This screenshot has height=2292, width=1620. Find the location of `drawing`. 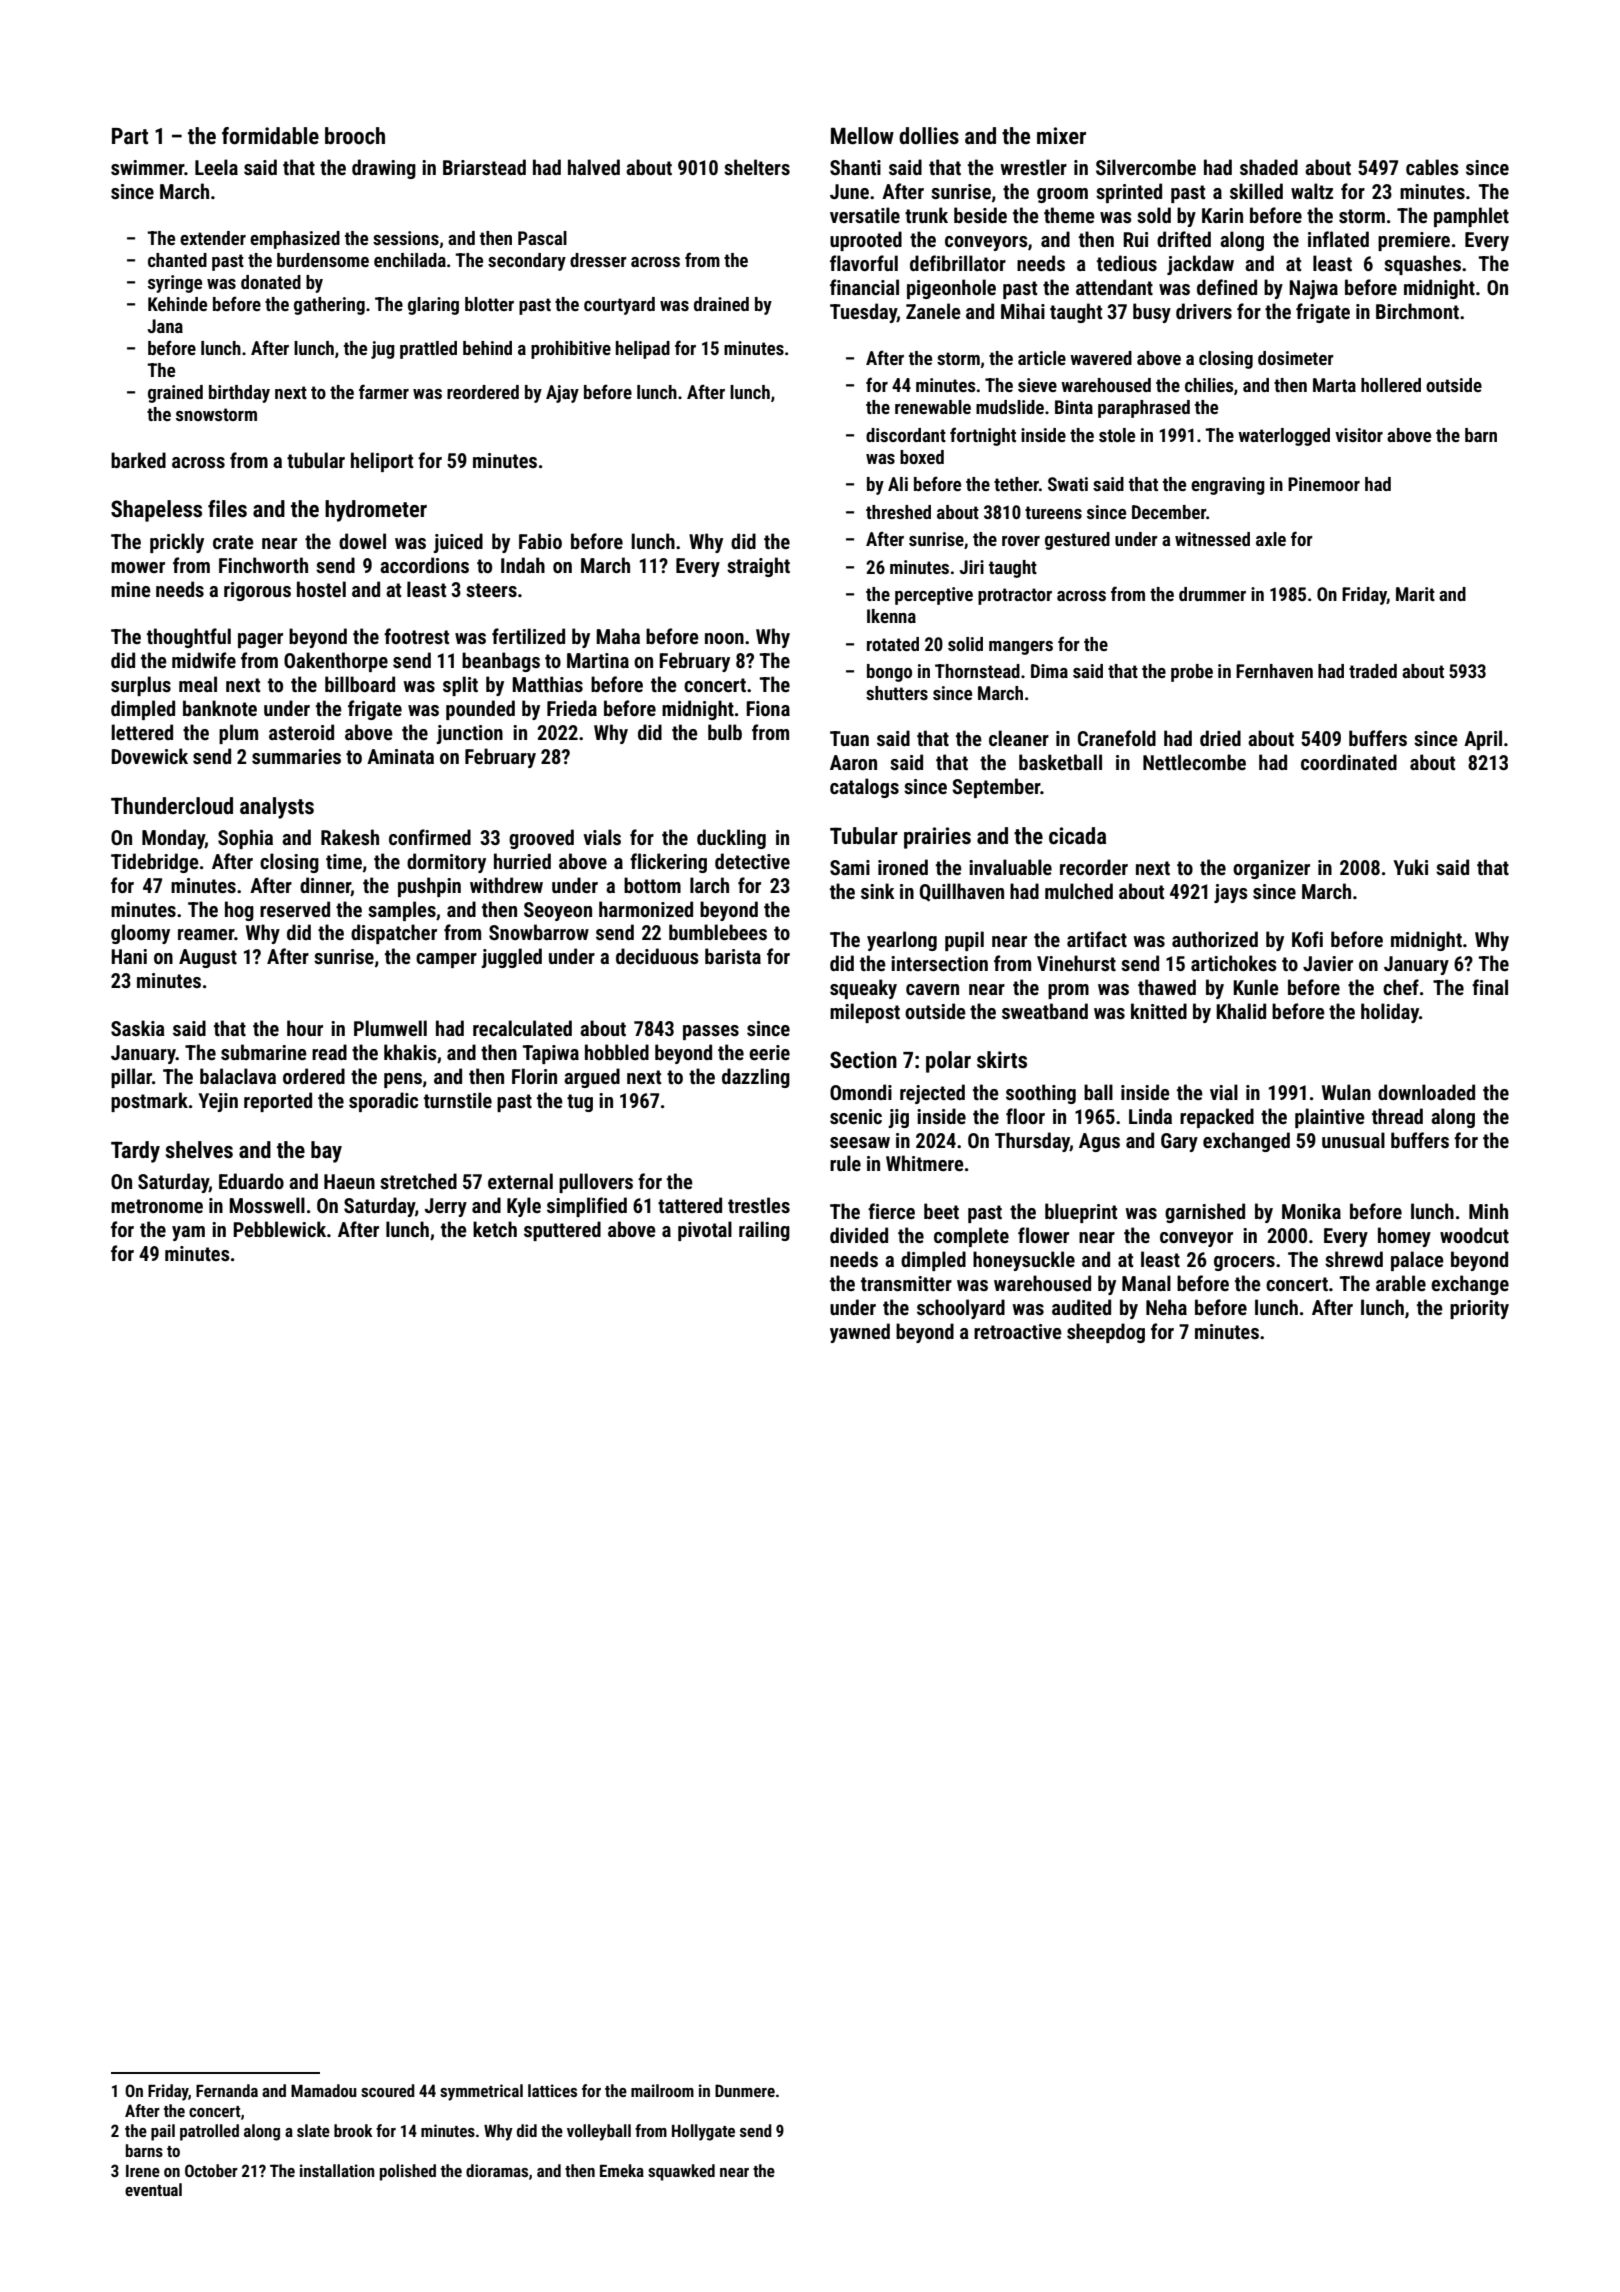

drawing is located at coordinates (384, 169).
